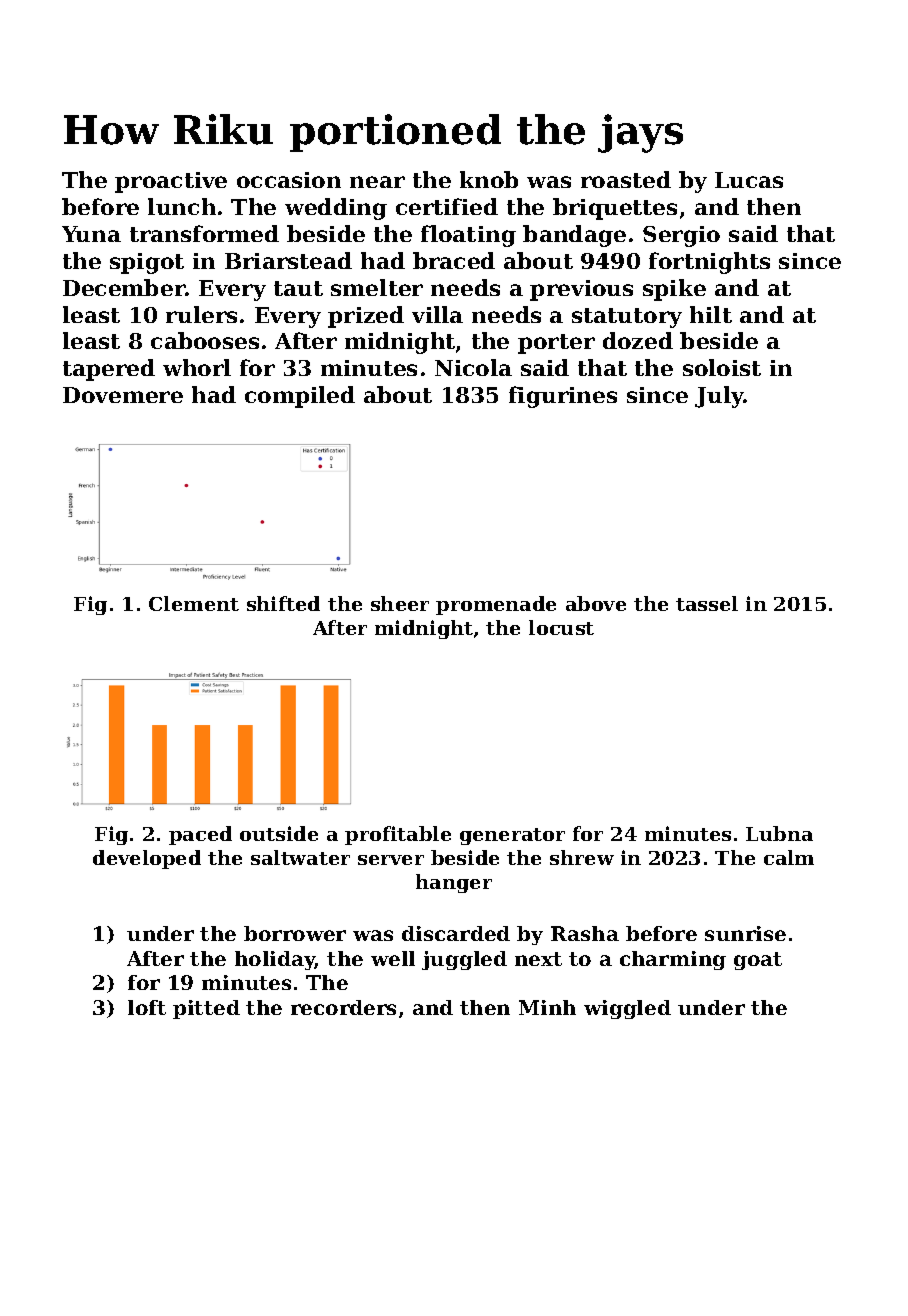 This document has height=1316, width=908. What do you see at coordinates (561, 627) in the document?
I see `locust` at bounding box center [561, 627].
